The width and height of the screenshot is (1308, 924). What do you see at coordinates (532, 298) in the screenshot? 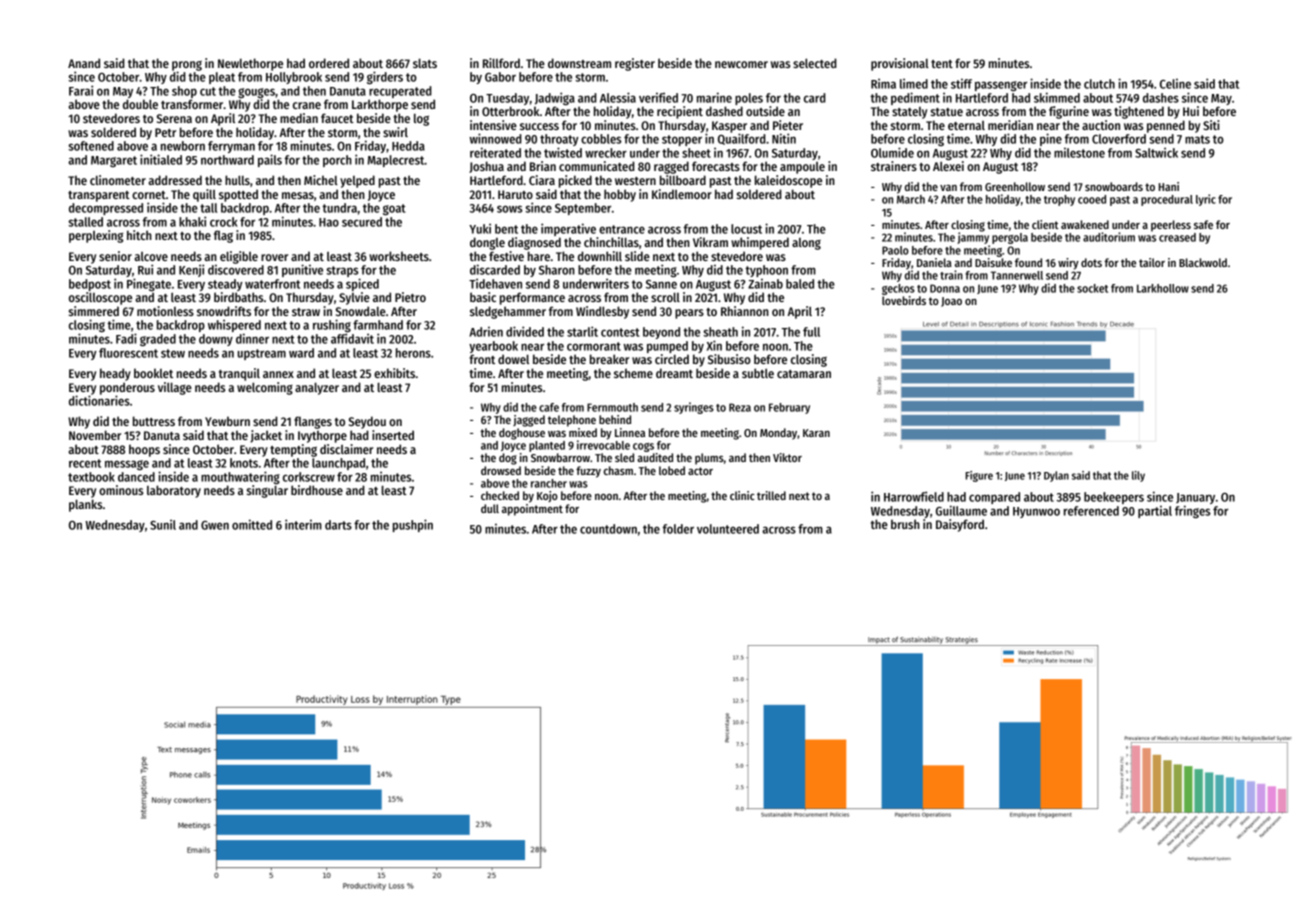
I see `performance` at bounding box center [532, 298].
